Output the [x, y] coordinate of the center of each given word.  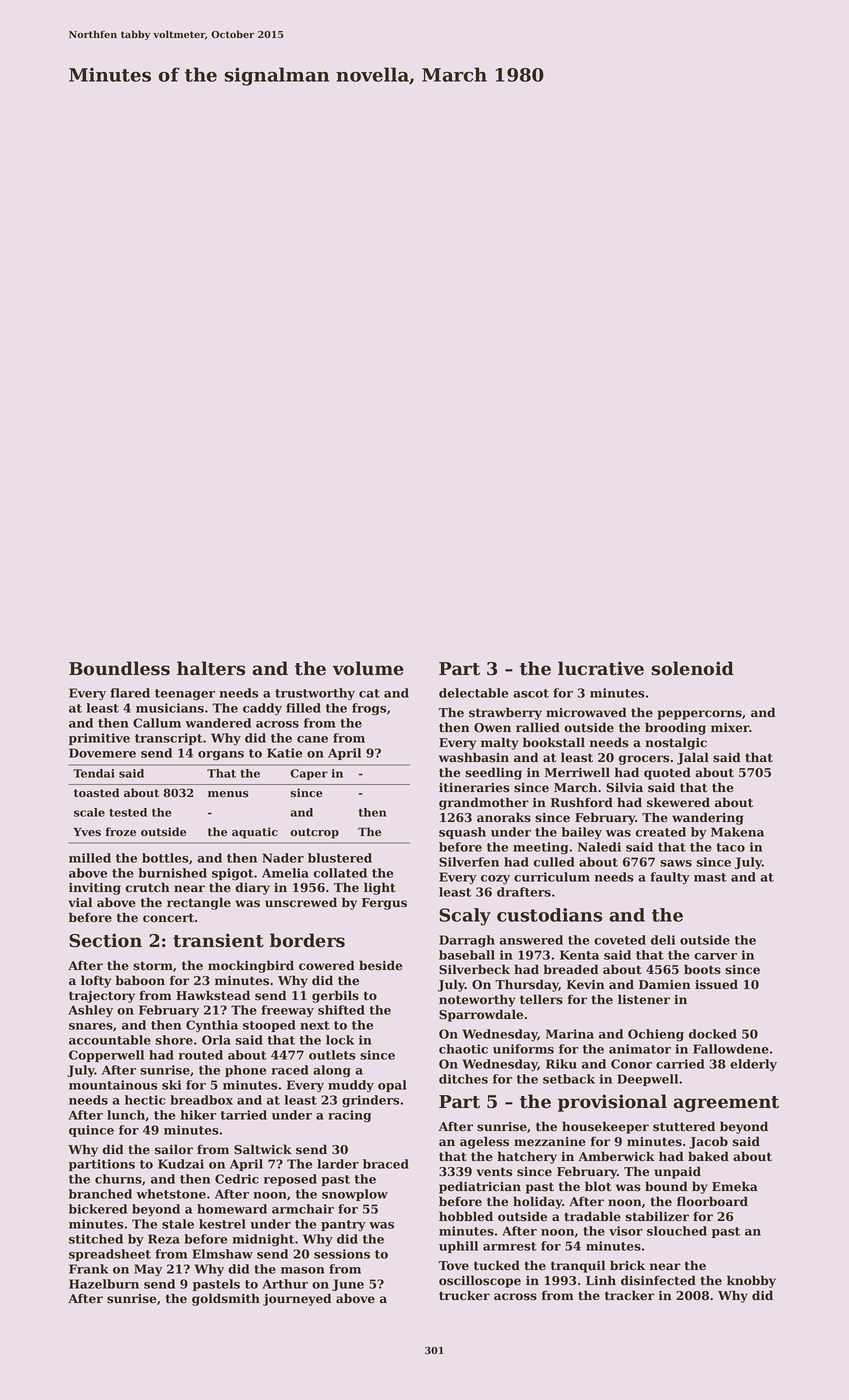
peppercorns [699, 715]
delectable [473, 693]
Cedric [237, 1179]
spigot [233, 874]
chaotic [463, 1049]
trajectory [102, 997]
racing [349, 1116]
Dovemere [102, 753]
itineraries [474, 788]
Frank [89, 1269]
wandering [707, 818]
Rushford [582, 802]
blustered [340, 858]
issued [716, 984]
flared [130, 693]
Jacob [708, 1142]
